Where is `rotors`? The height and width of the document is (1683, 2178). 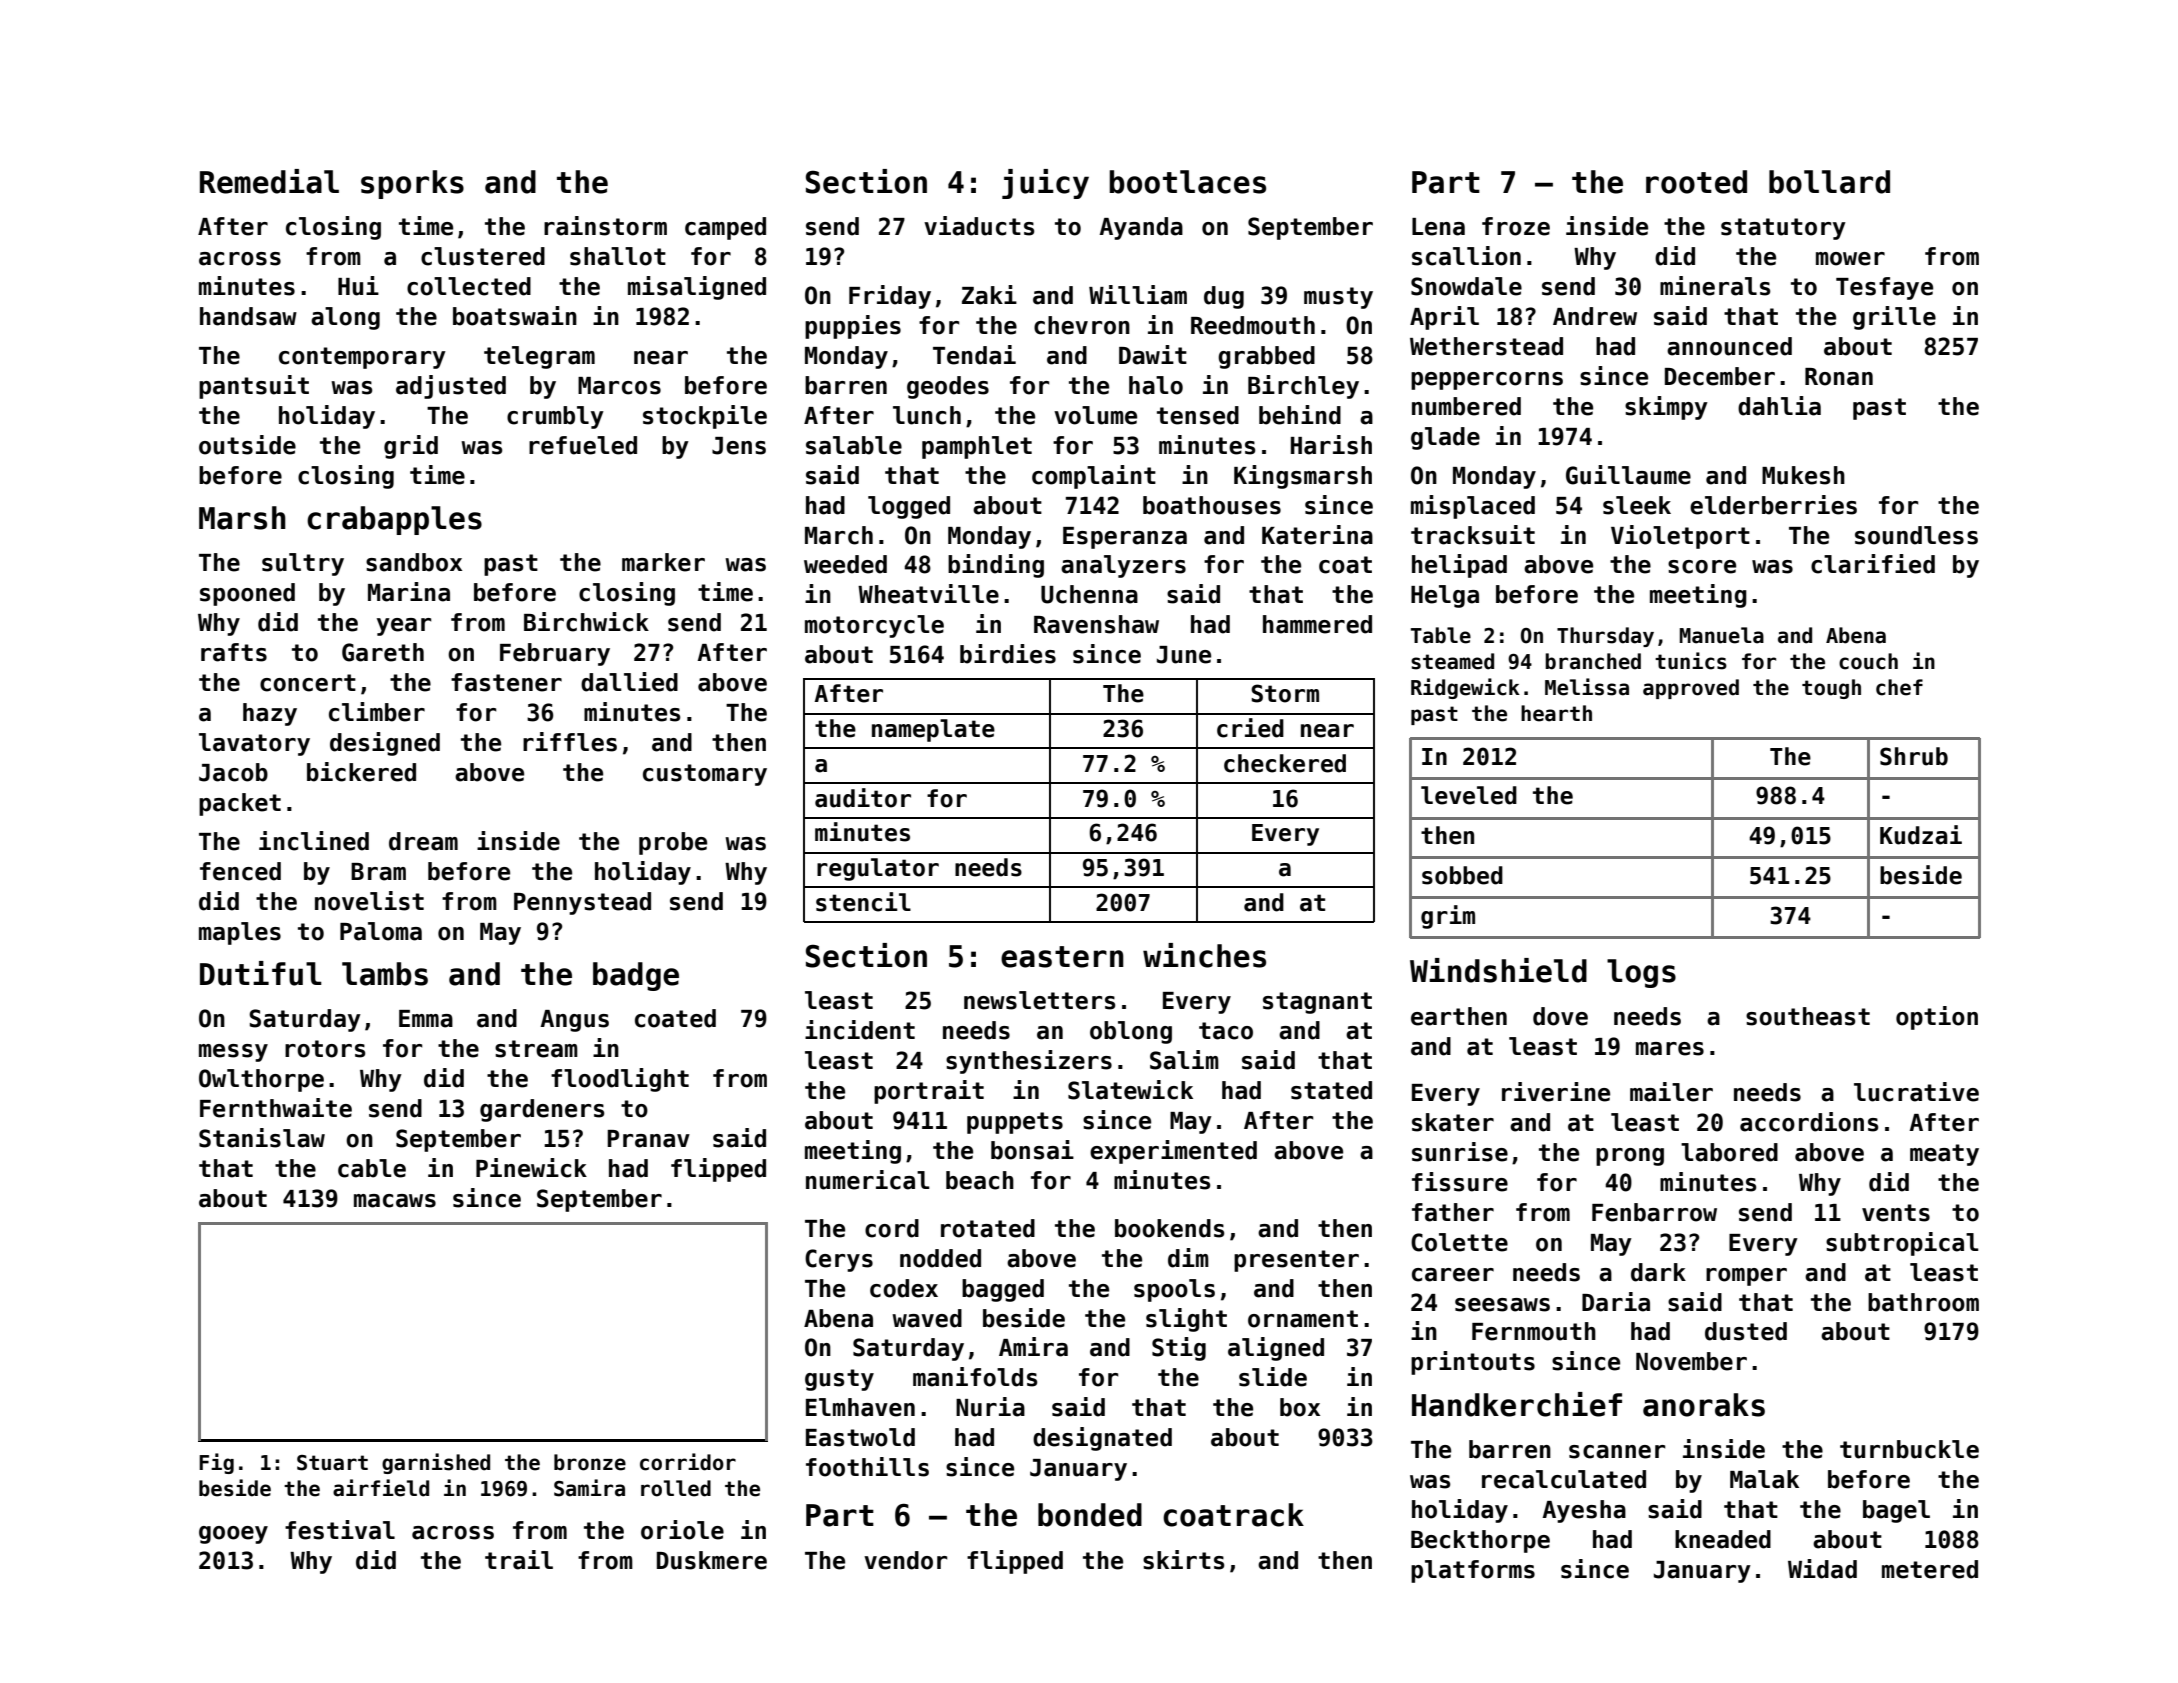 rotors is located at coordinates (325, 1049).
